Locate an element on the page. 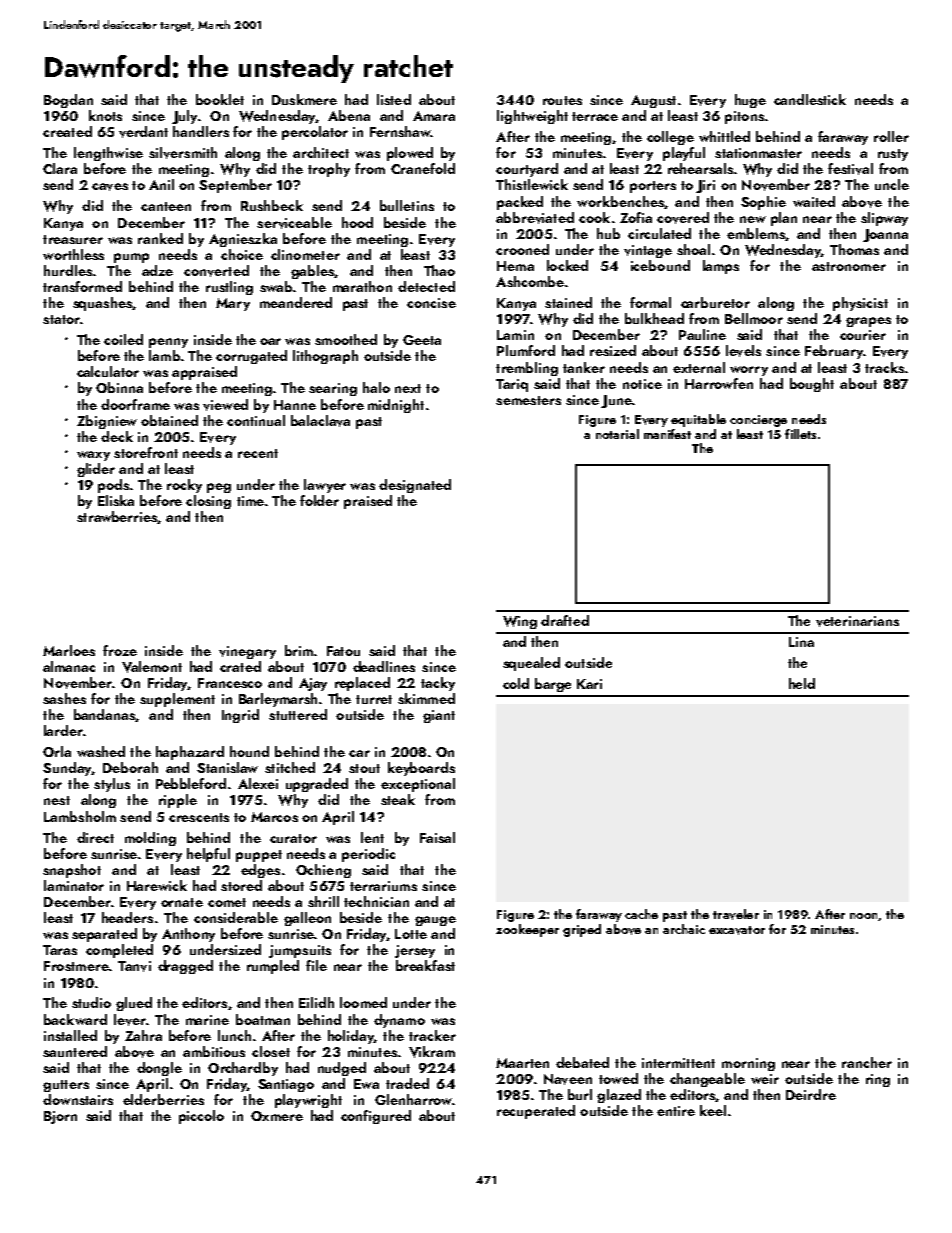 The width and height of the page is (952, 1233). levels is located at coordinates (743, 351).
